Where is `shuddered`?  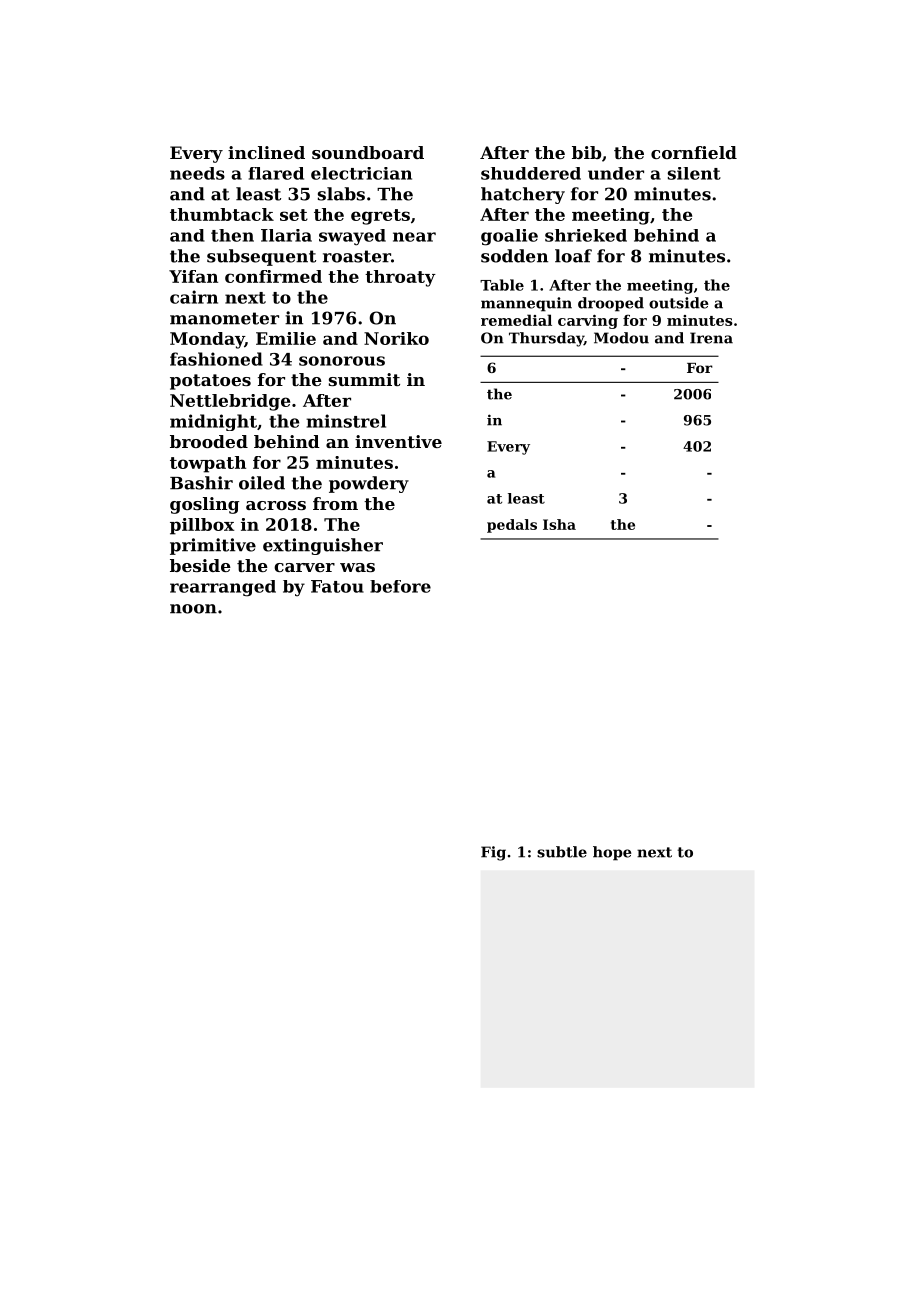 shuddered is located at coordinates (531, 173).
